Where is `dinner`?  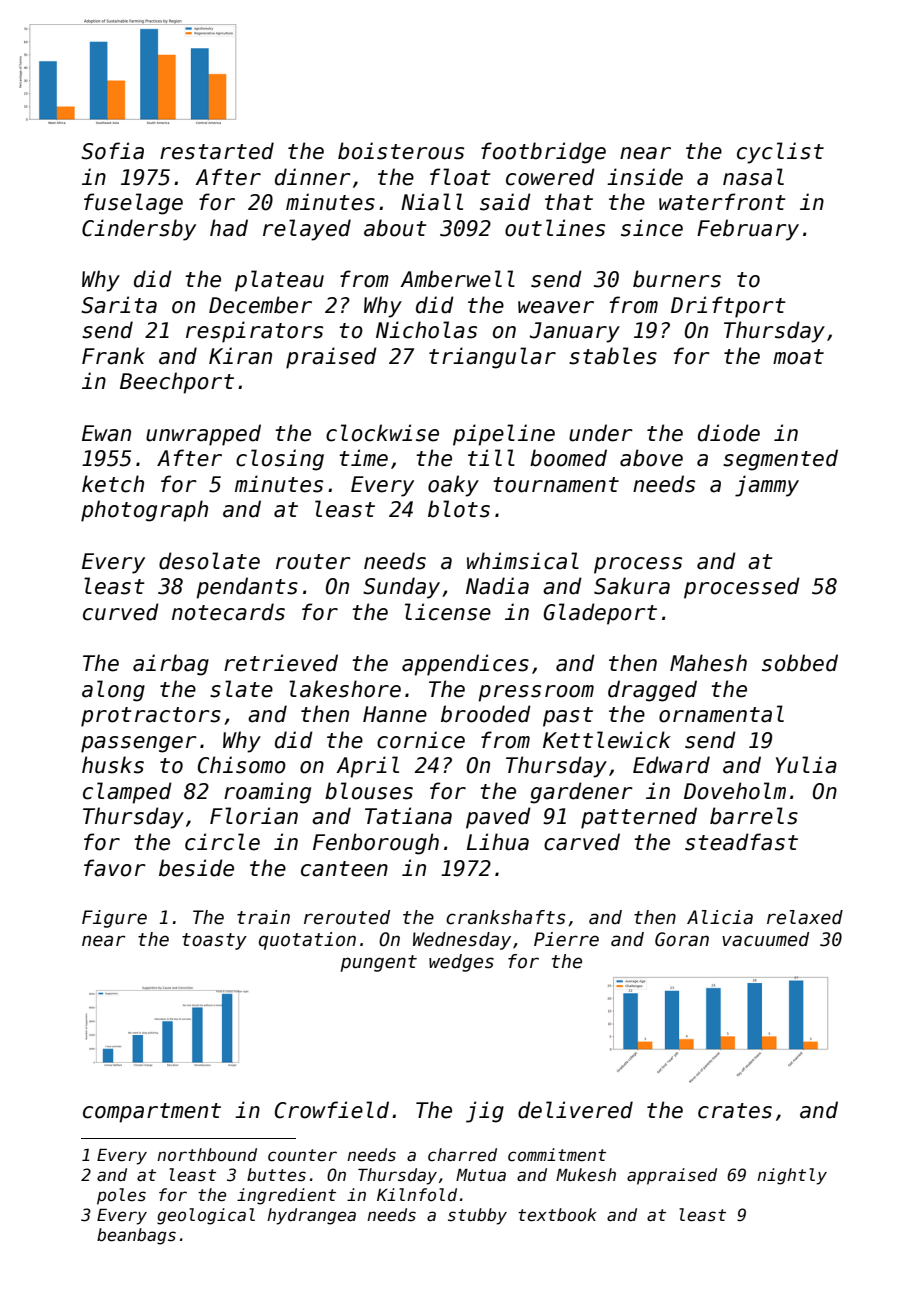
dinner is located at coordinates (313, 177).
